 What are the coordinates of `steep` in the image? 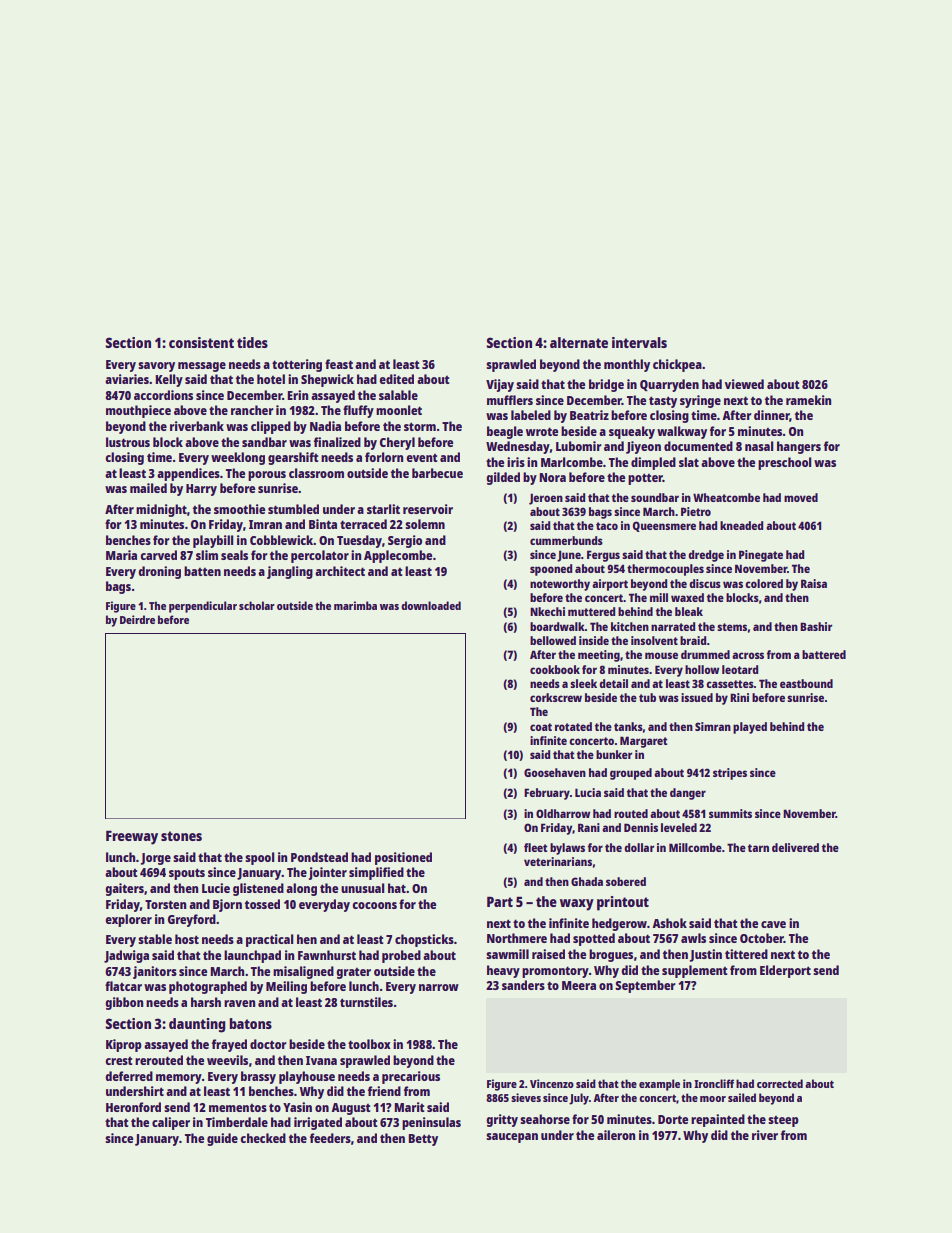 It's located at (783, 1121).
